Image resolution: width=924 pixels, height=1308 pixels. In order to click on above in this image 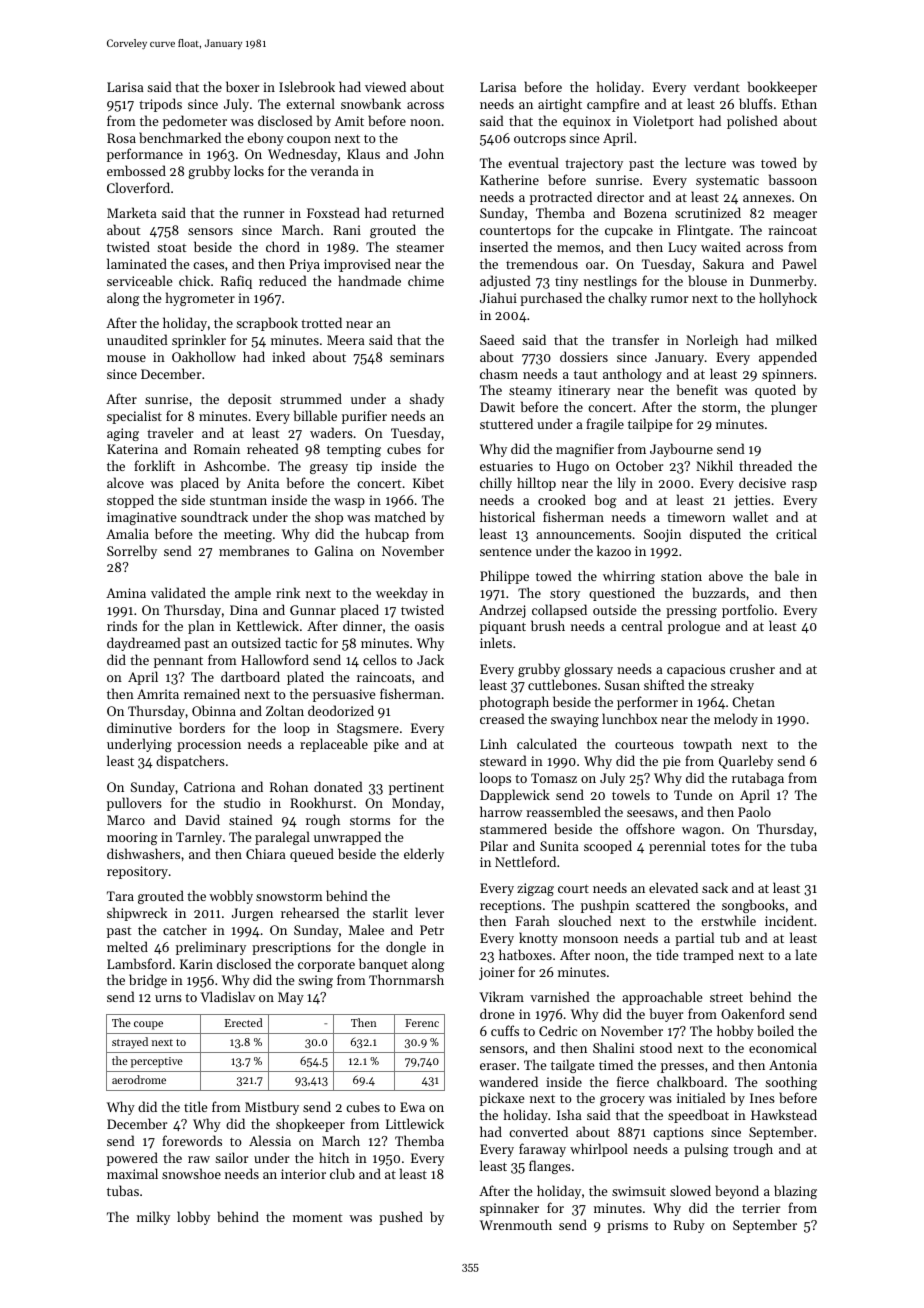, I will do `click(726, 575)`.
